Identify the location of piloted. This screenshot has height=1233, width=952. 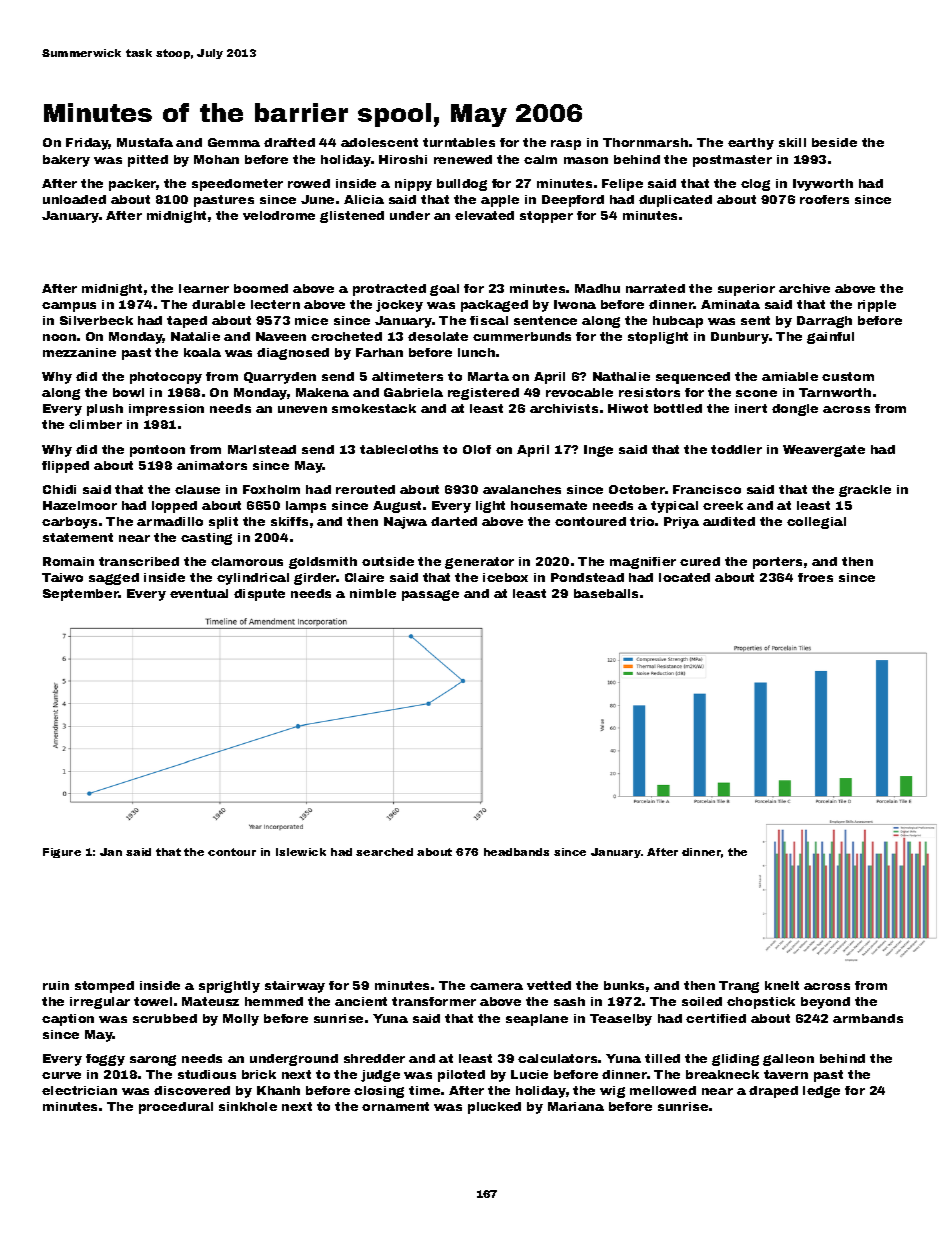
(461, 1076).
